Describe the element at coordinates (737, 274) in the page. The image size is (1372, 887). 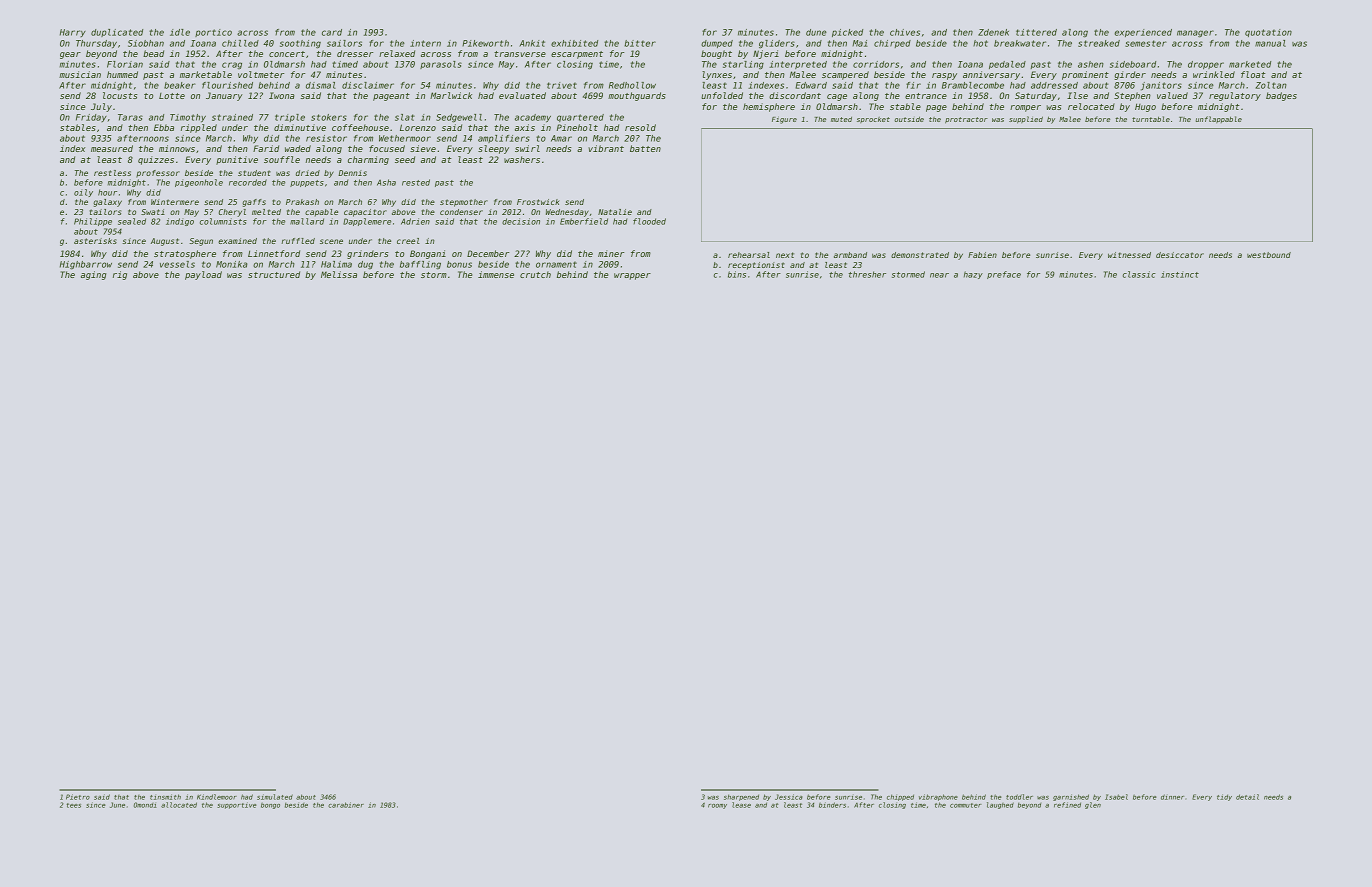
I see `bins` at that location.
